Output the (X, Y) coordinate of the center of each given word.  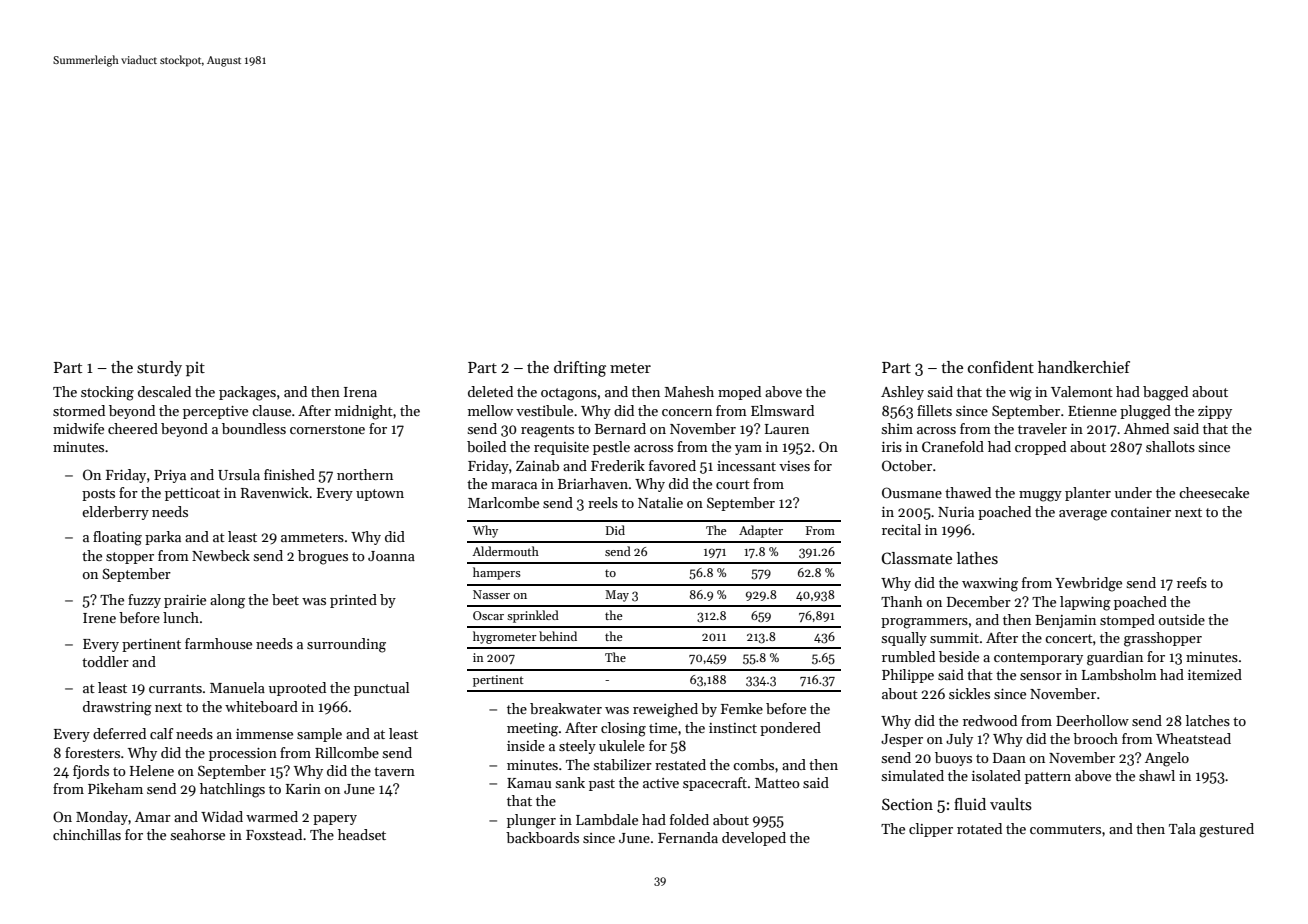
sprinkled (533, 616)
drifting (580, 369)
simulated (913, 775)
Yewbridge (1088, 584)
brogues (323, 557)
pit (195, 369)
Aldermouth (505, 551)
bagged (1165, 393)
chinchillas (87, 834)
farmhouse (218, 643)
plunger (531, 821)
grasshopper (1163, 639)
